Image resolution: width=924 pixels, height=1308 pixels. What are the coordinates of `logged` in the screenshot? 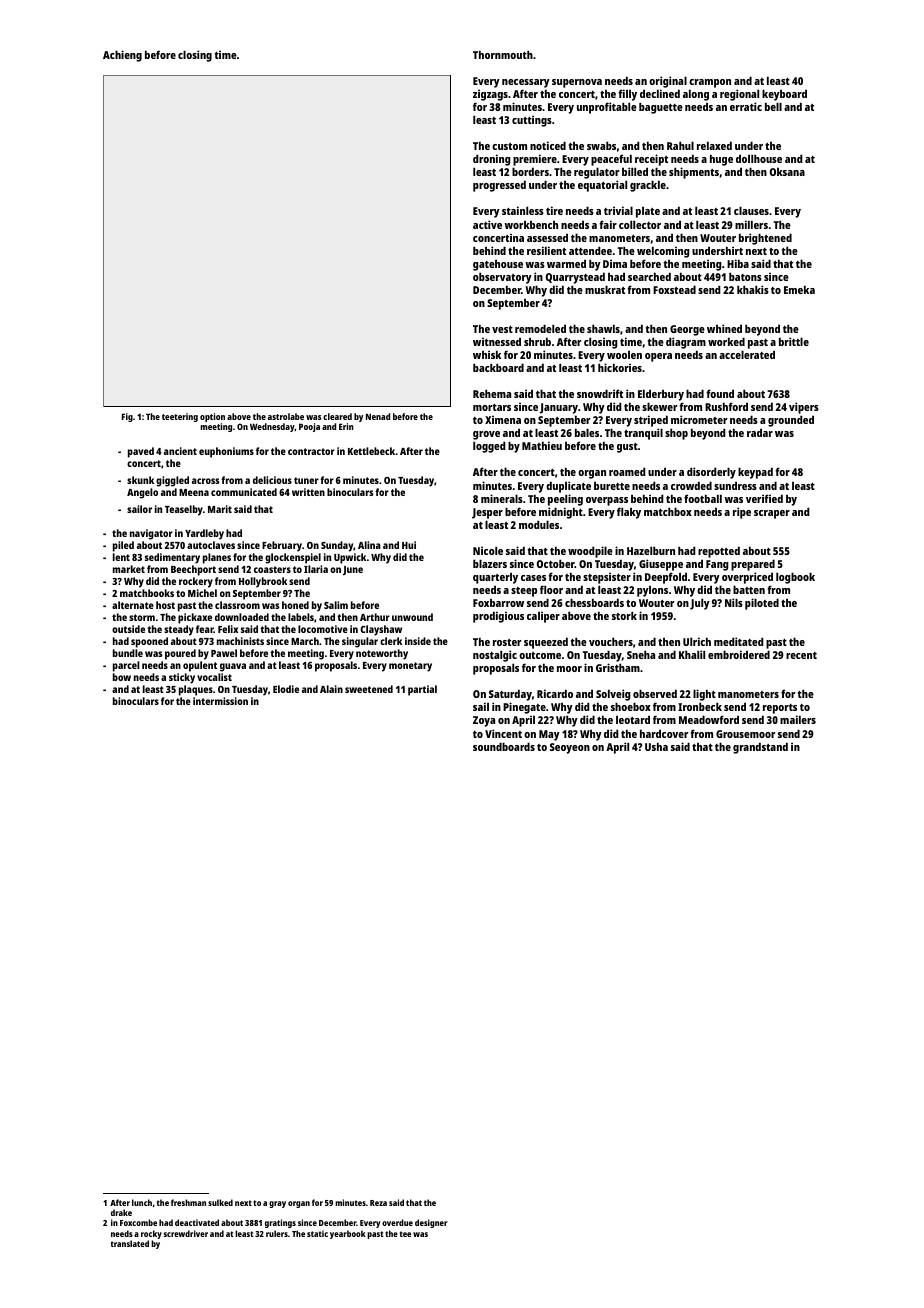 It's located at (489, 447).
